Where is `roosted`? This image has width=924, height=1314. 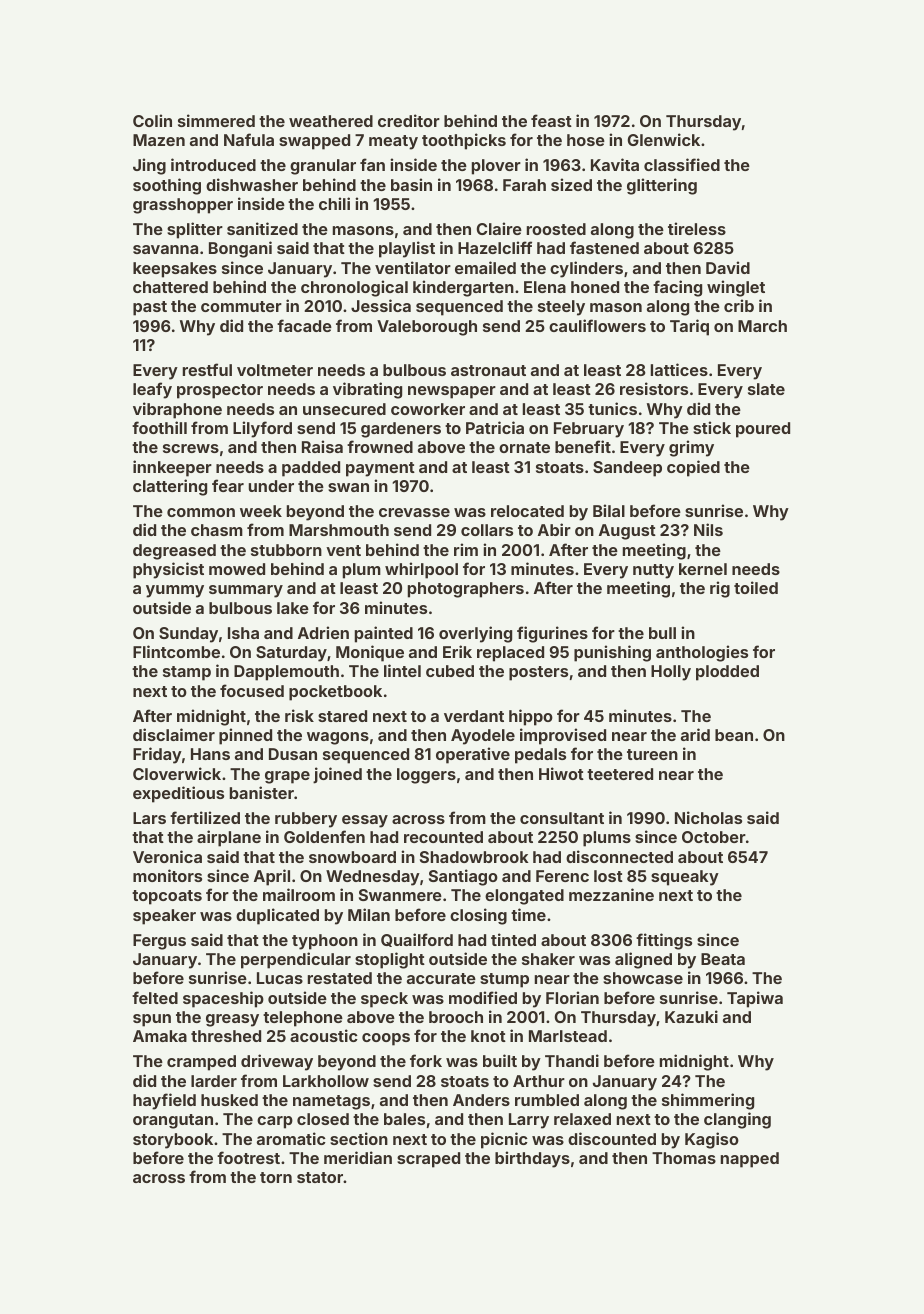
roosted is located at coordinates (556, 229).
